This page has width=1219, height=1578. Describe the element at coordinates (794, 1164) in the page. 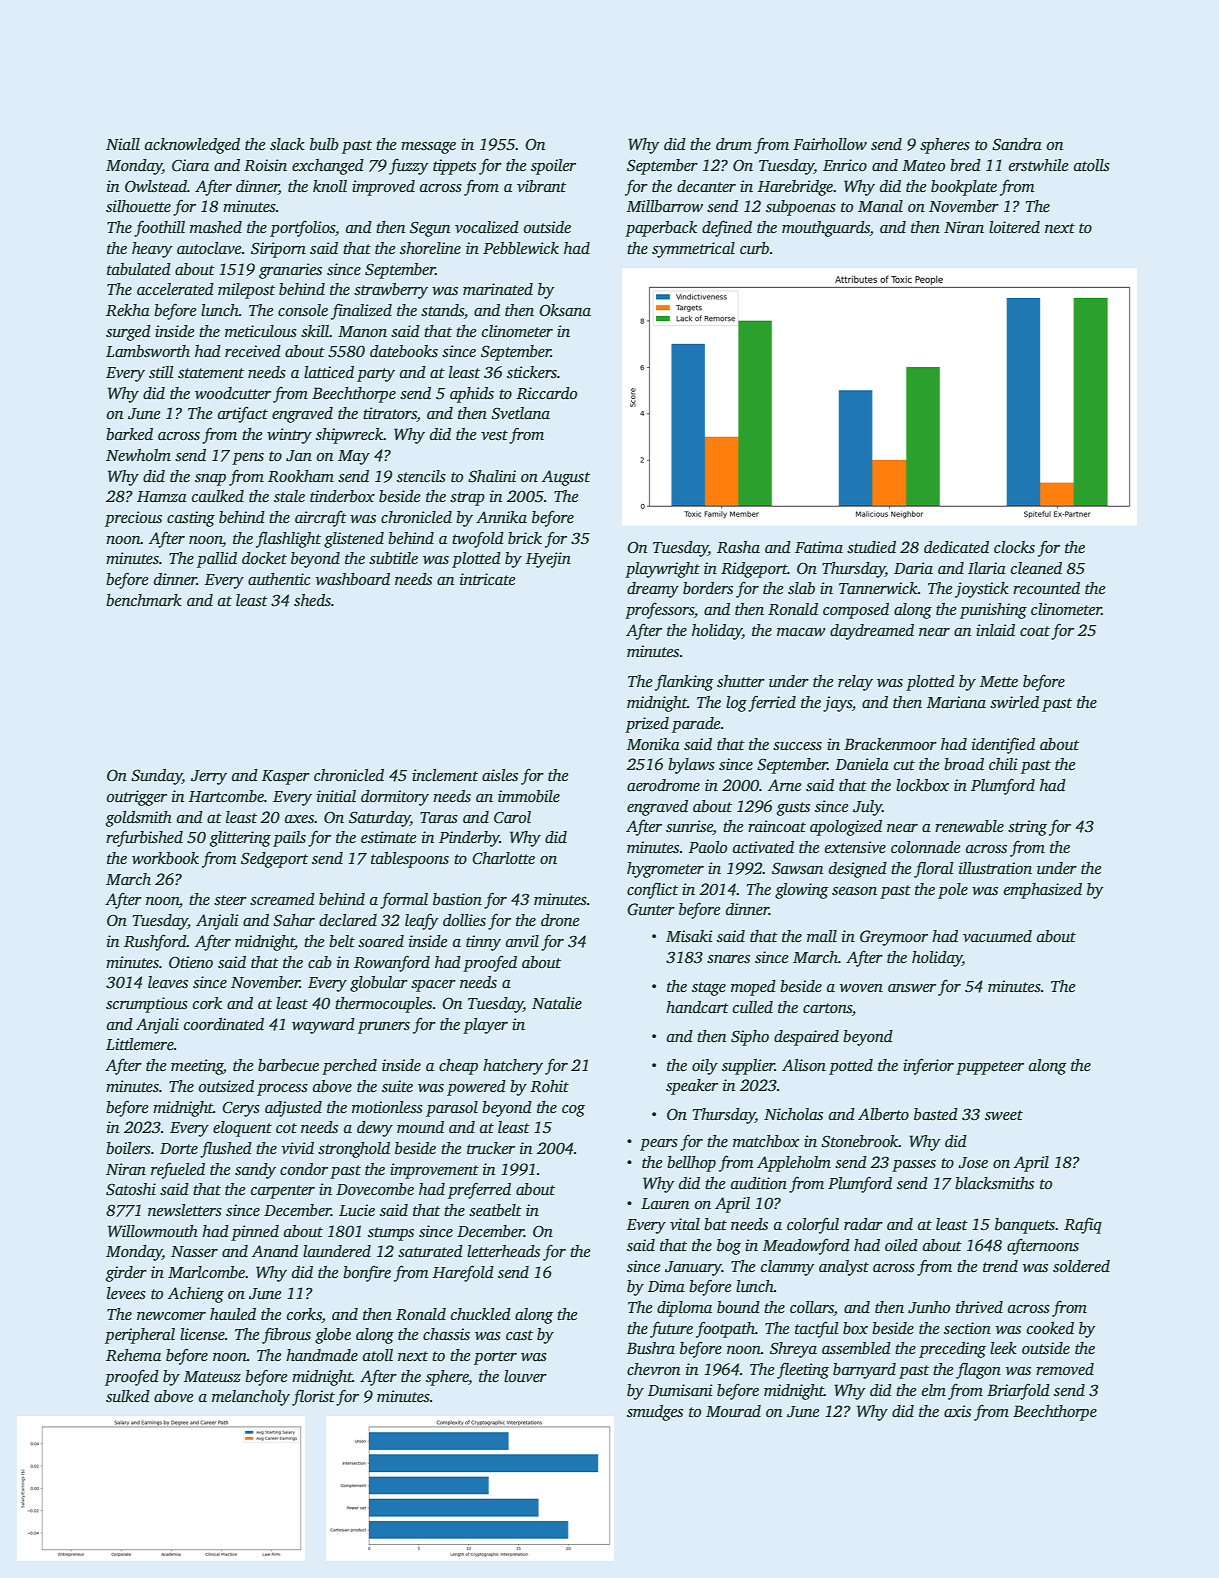

I see `Appleholm` at that location.
